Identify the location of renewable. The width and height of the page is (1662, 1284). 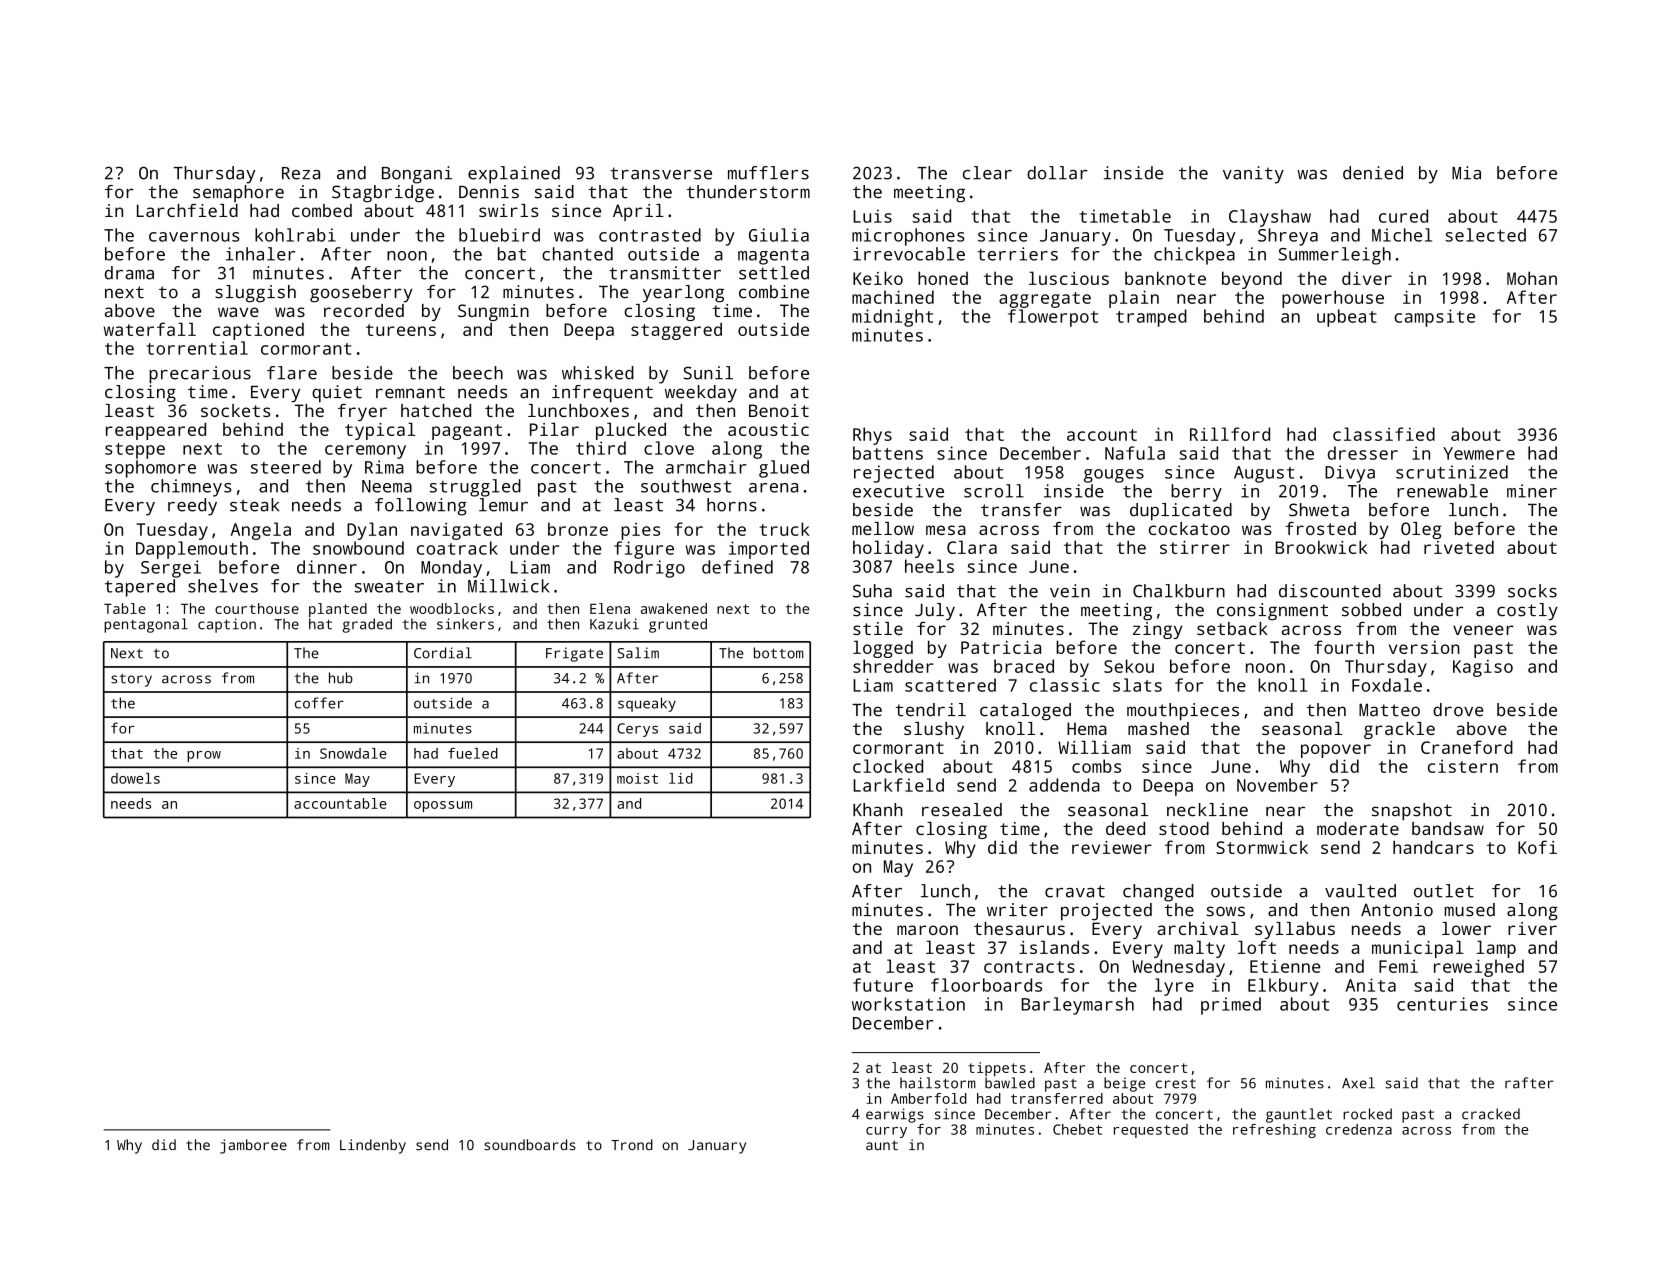
(1442, 491).
